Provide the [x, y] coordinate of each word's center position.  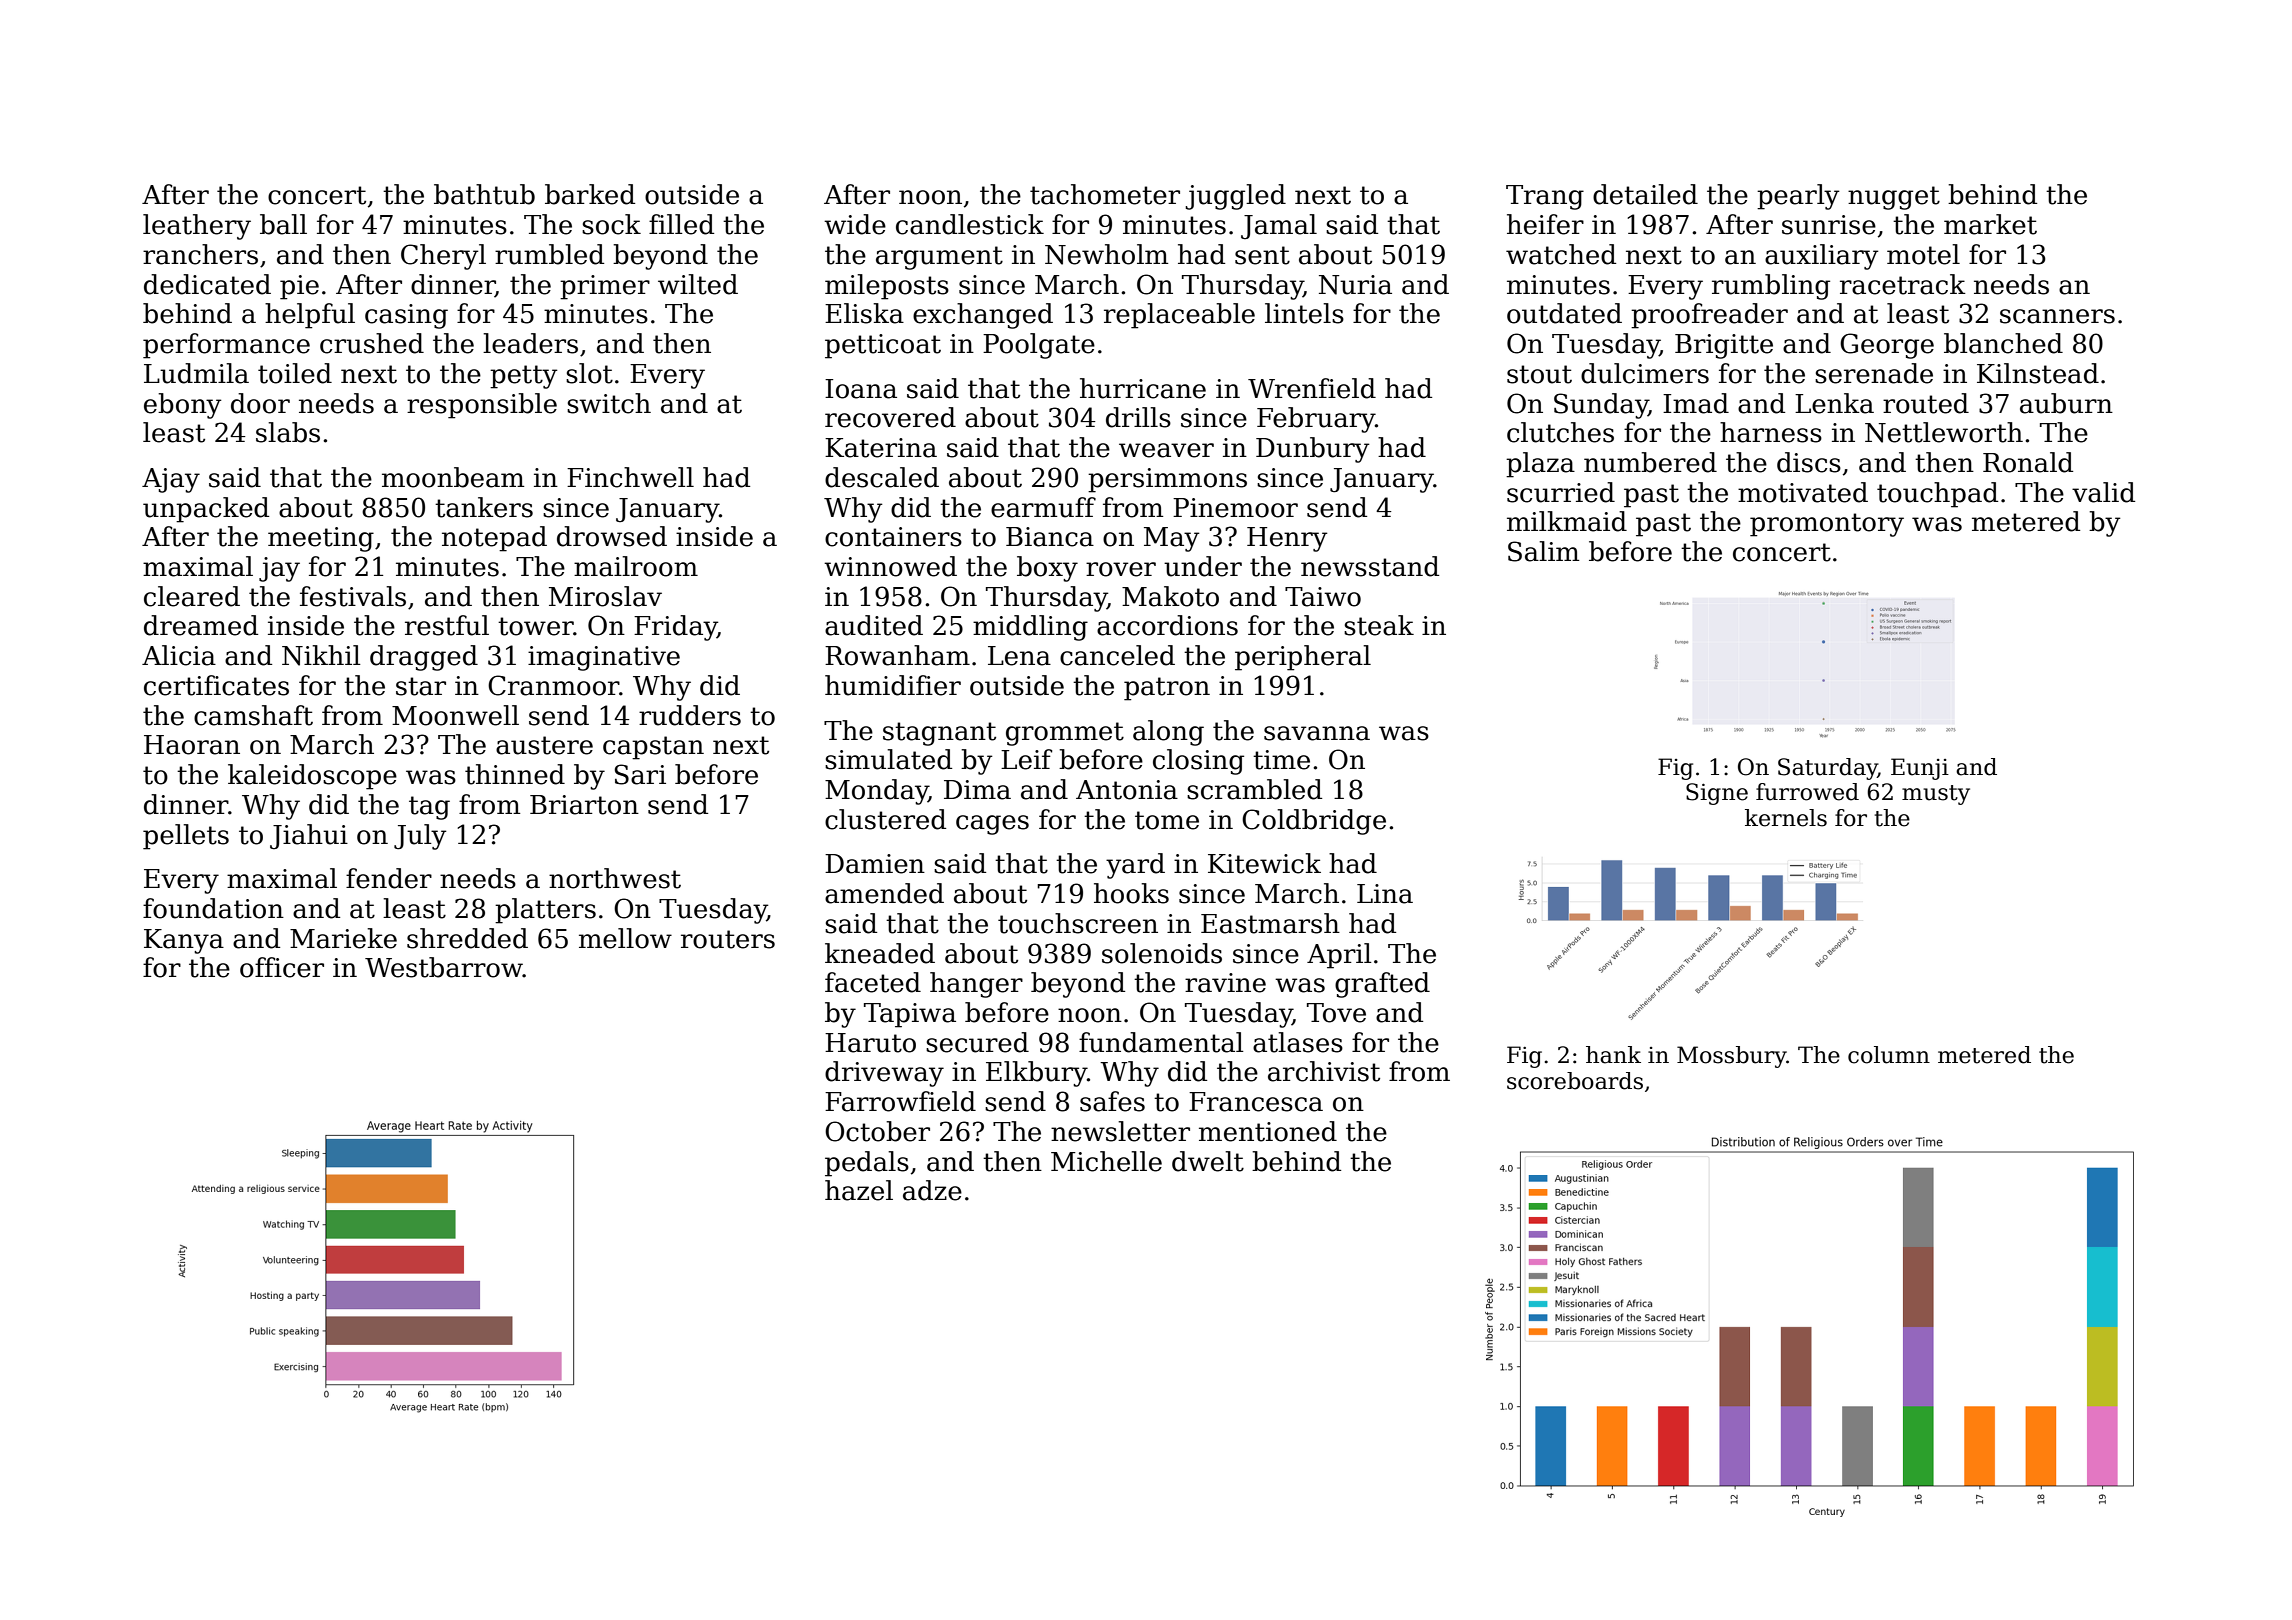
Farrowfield [900, 1101]
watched [1561, 254]
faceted [873, 982]
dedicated [207, 284]
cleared [192, 596]
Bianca [1050, 537]
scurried [1561, 492]
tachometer [1105, 194]
